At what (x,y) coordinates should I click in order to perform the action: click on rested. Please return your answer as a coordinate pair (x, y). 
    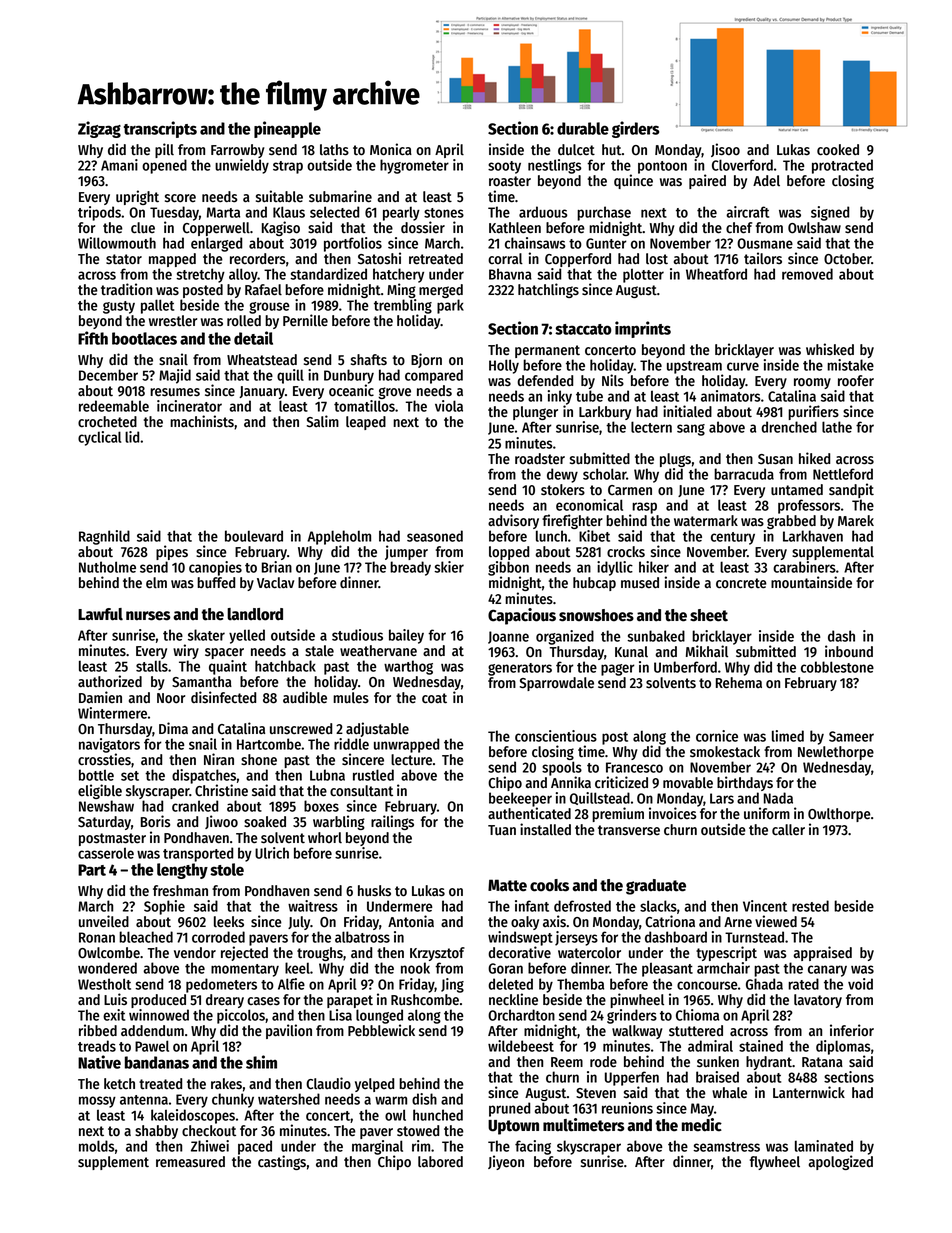
    Looking at the image, I should click on (810, 906).
